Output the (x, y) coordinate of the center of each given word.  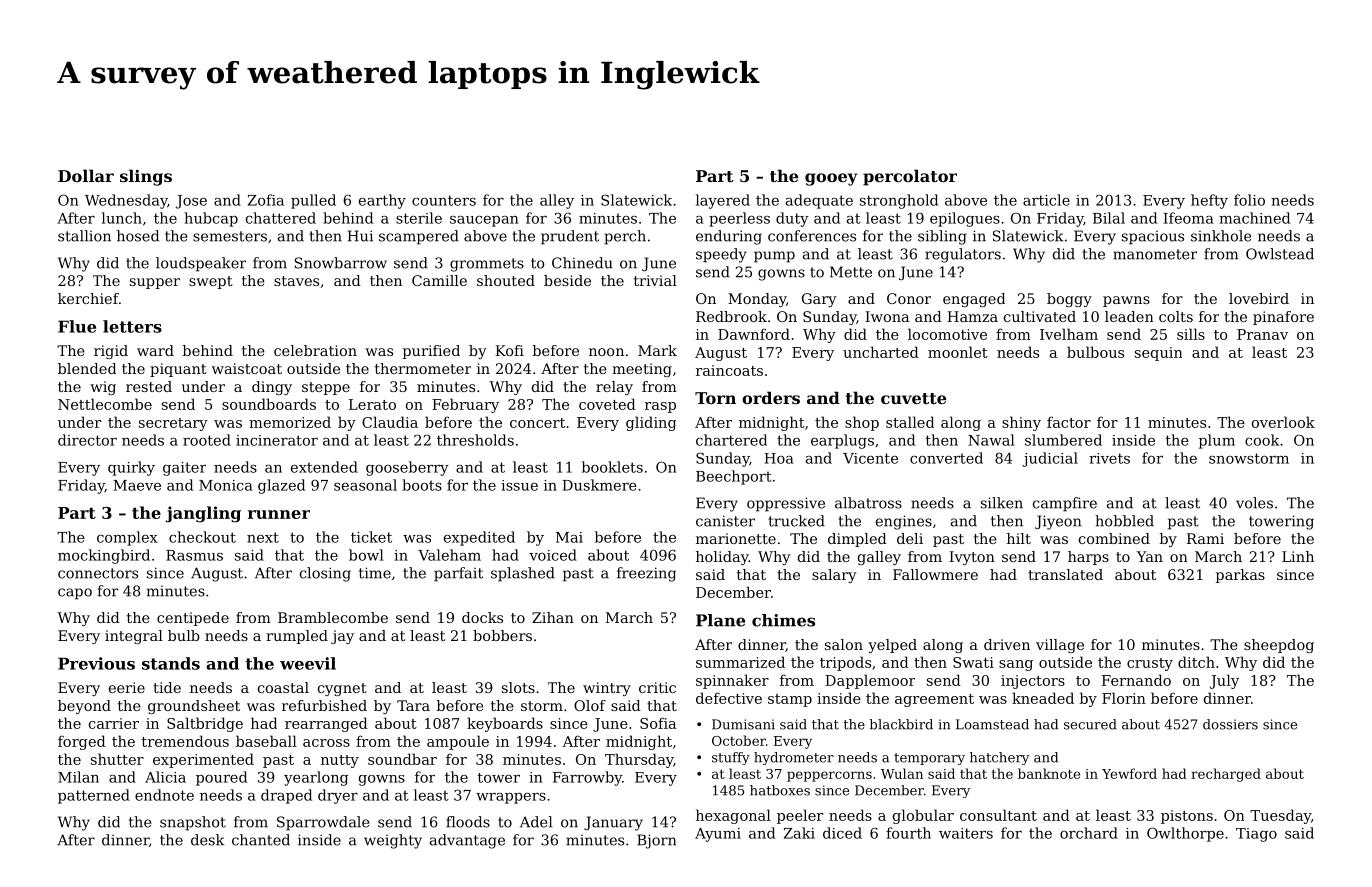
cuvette (913, 398)
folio (1249, 200)
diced (842, 833)
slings (146, 177)
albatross (868, 503)
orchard (1089, 833)
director (87, 440)
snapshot (193, 823)
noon (606, 352)
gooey (831, 179)
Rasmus (194, 555)
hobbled (1124, 521)
